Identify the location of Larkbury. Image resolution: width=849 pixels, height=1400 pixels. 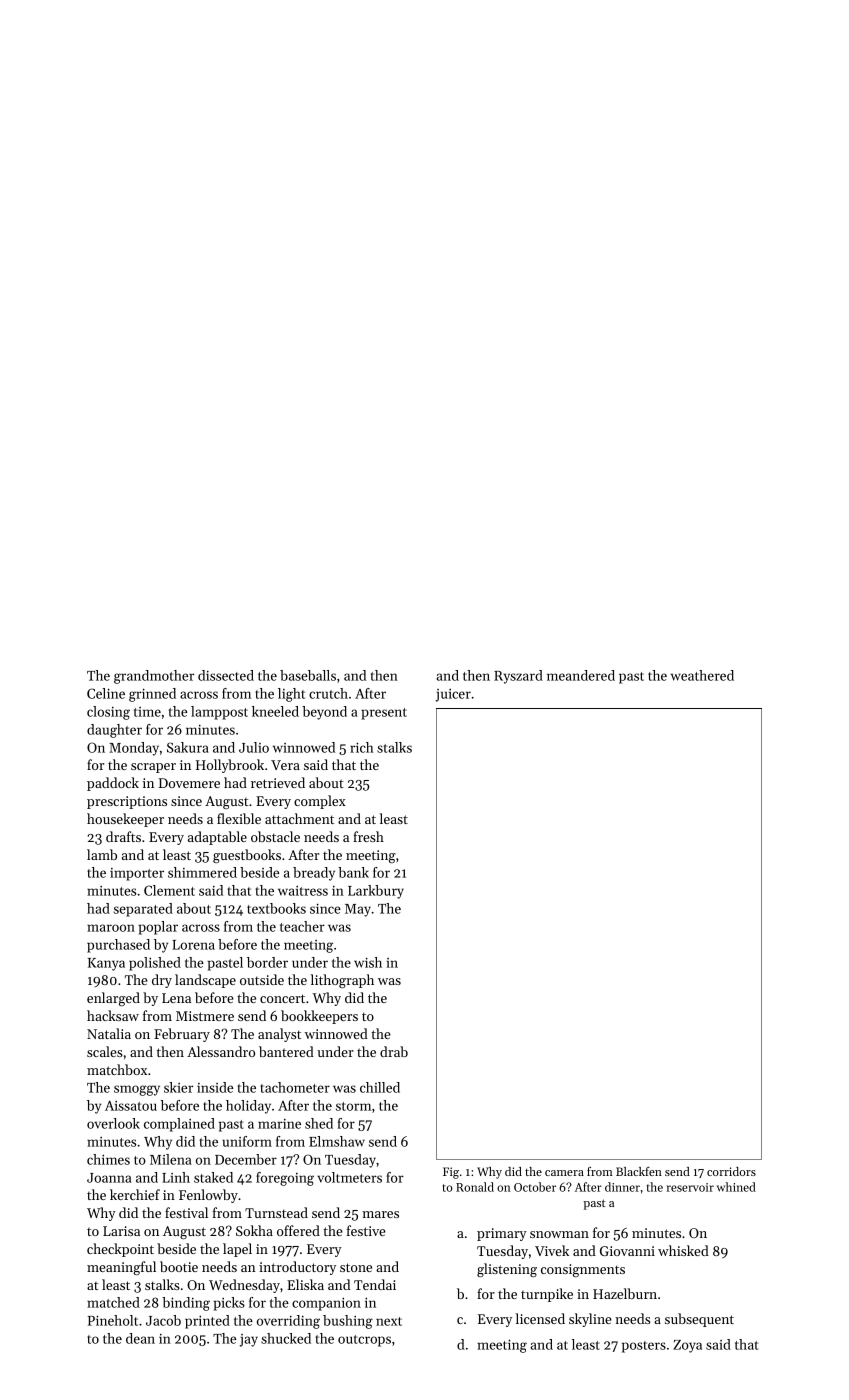
(376, 892).
